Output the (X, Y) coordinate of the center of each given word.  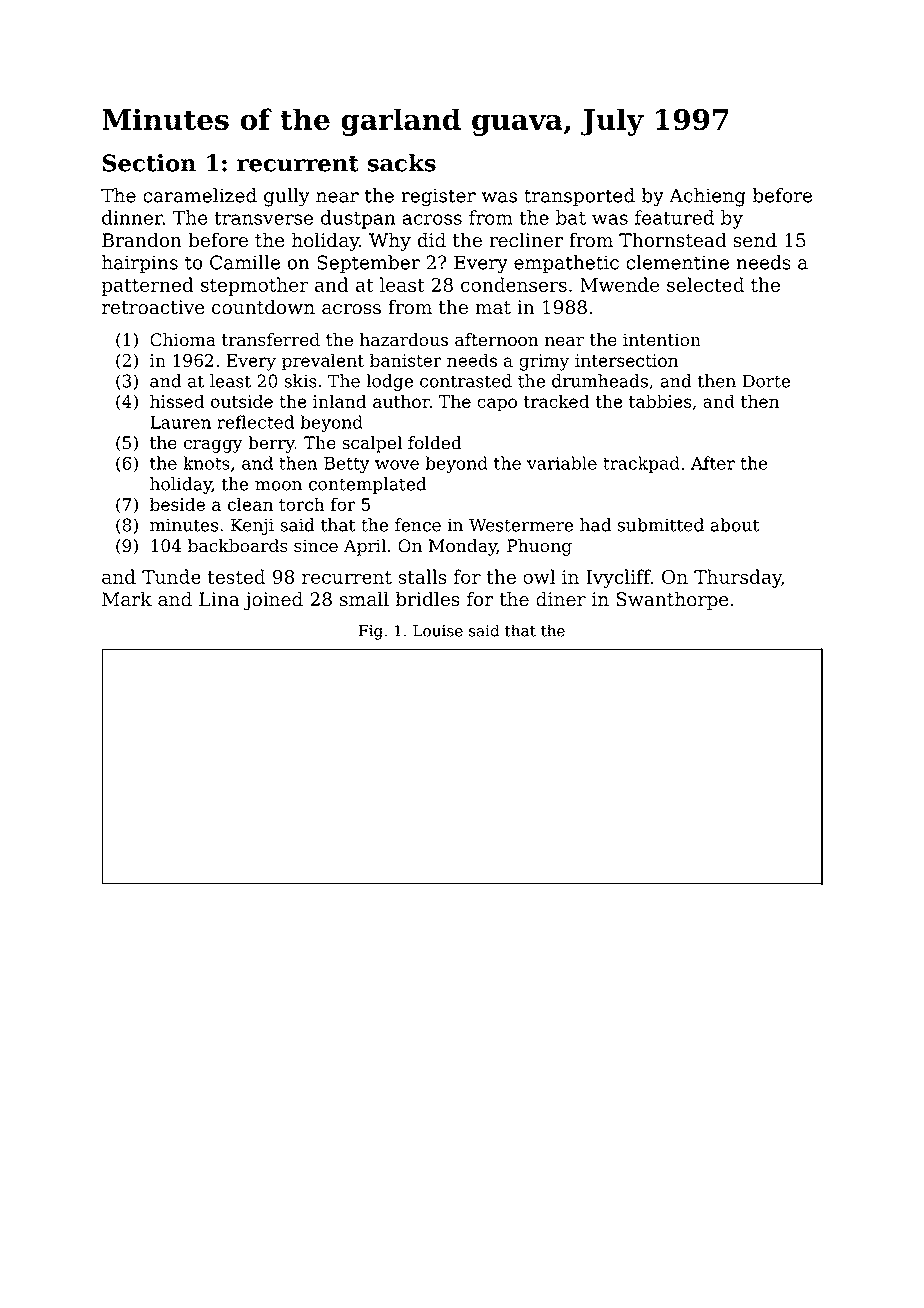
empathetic (566, 264)
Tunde (171, 576)
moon (278, 486)
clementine (677, 262)
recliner (526, 240)
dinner (132, 217)
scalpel (372, 444)
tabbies (660, 401)
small (364, 599)
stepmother (255, 286)
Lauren (180, 422)
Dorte (767, 381)
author (401, 401)
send (755, 240)
